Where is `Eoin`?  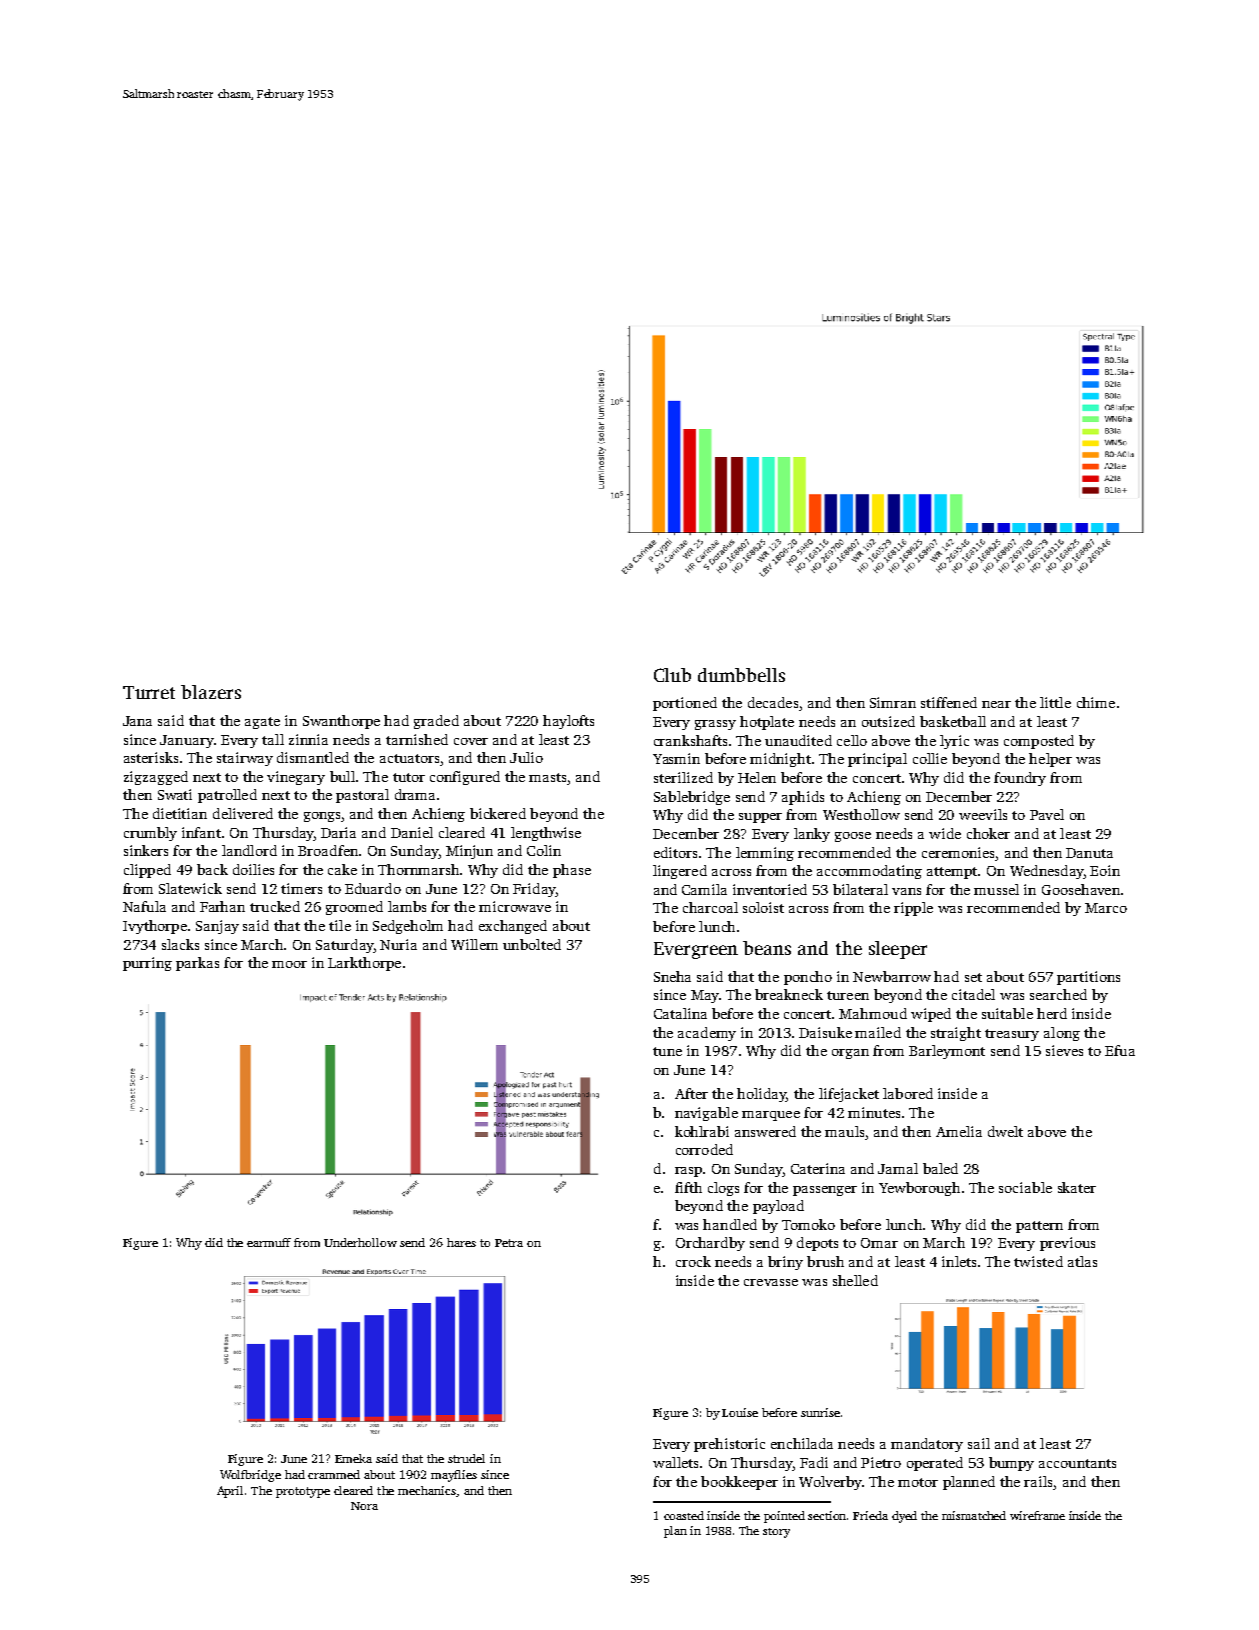 Eoin is located at coordinates (1105, 870).
